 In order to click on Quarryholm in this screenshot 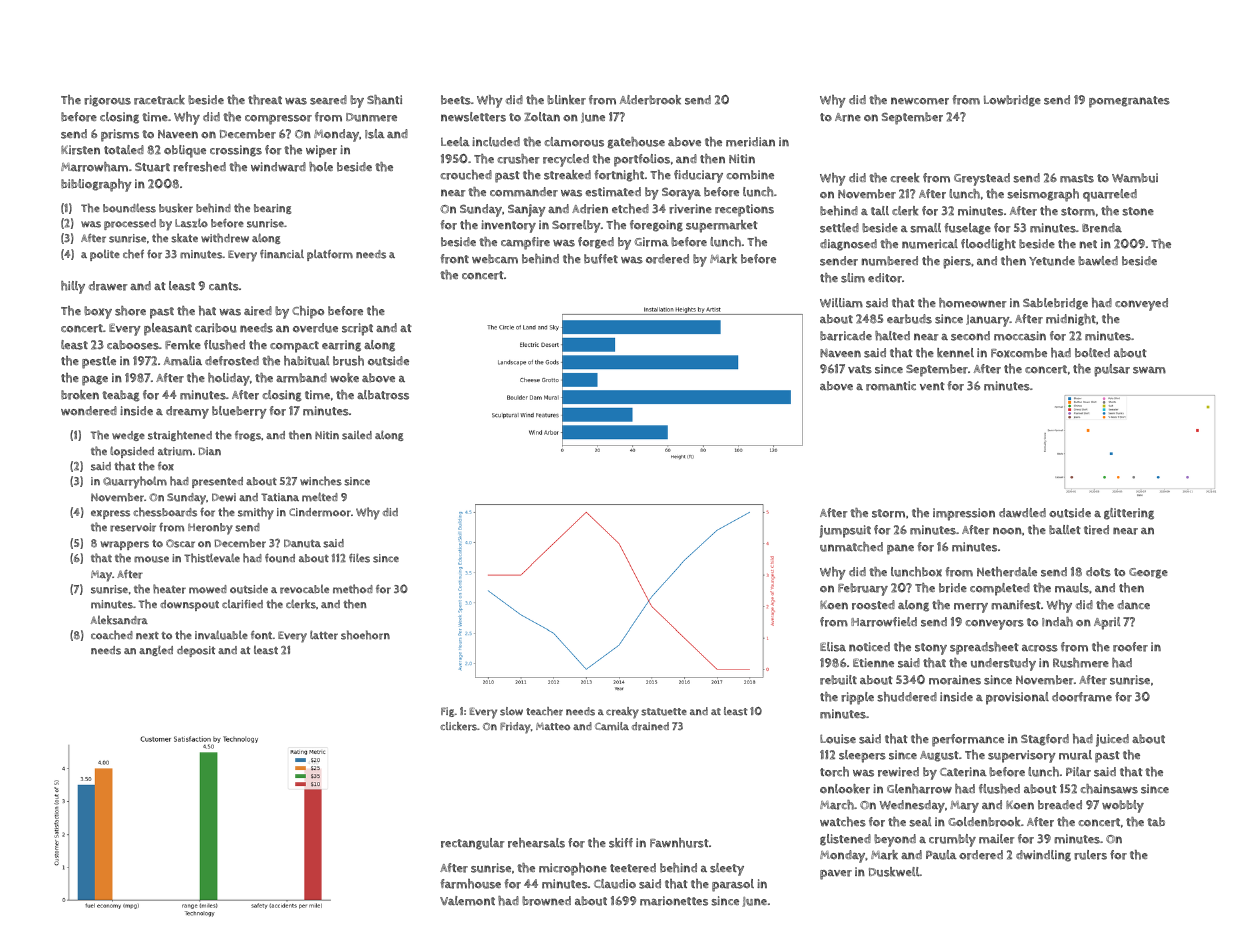, I will do `click(135, 482)`.
